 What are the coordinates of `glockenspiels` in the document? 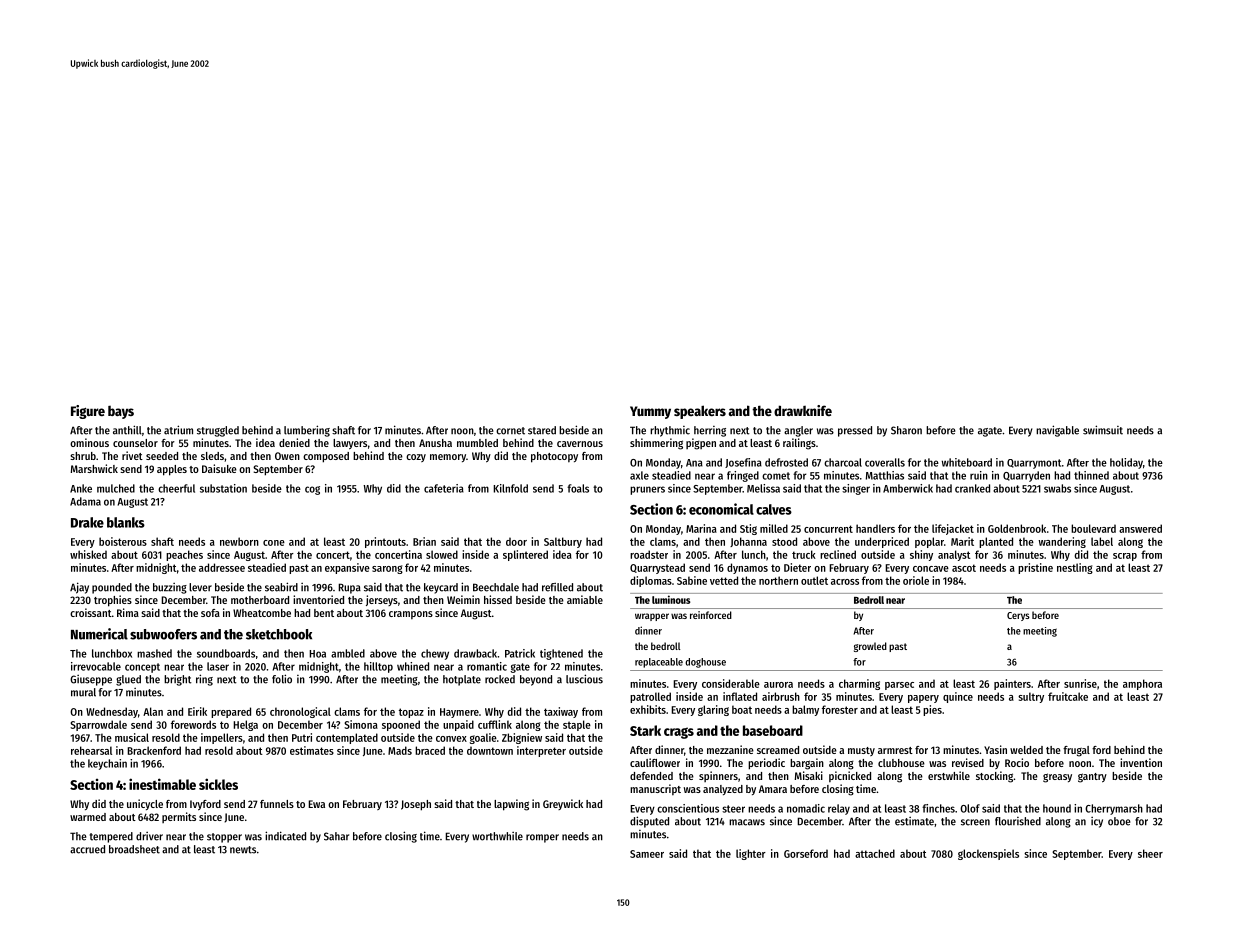 It's located at (988, 854).
